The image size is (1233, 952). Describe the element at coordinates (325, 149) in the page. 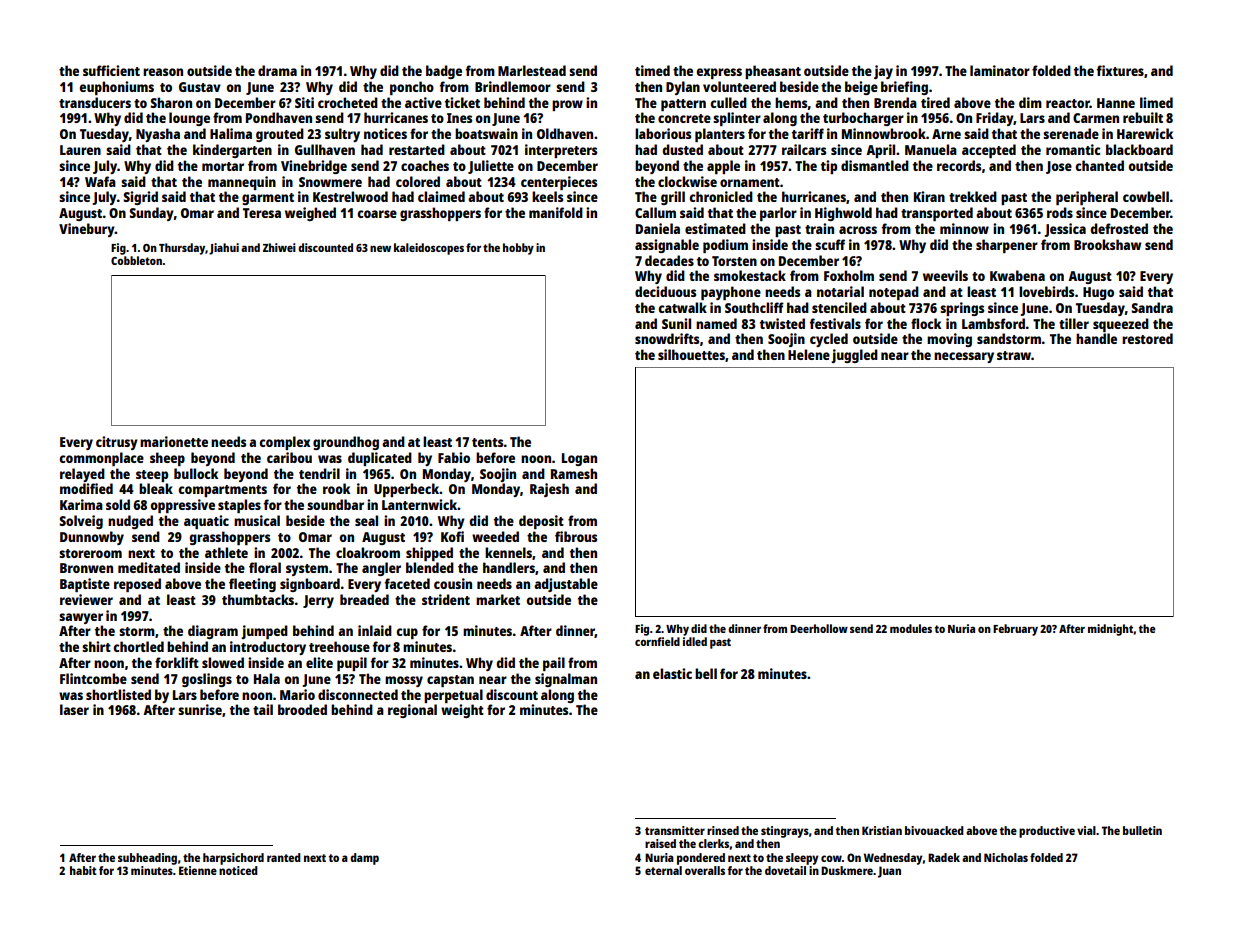

I see `Gullhaven` at that location.
